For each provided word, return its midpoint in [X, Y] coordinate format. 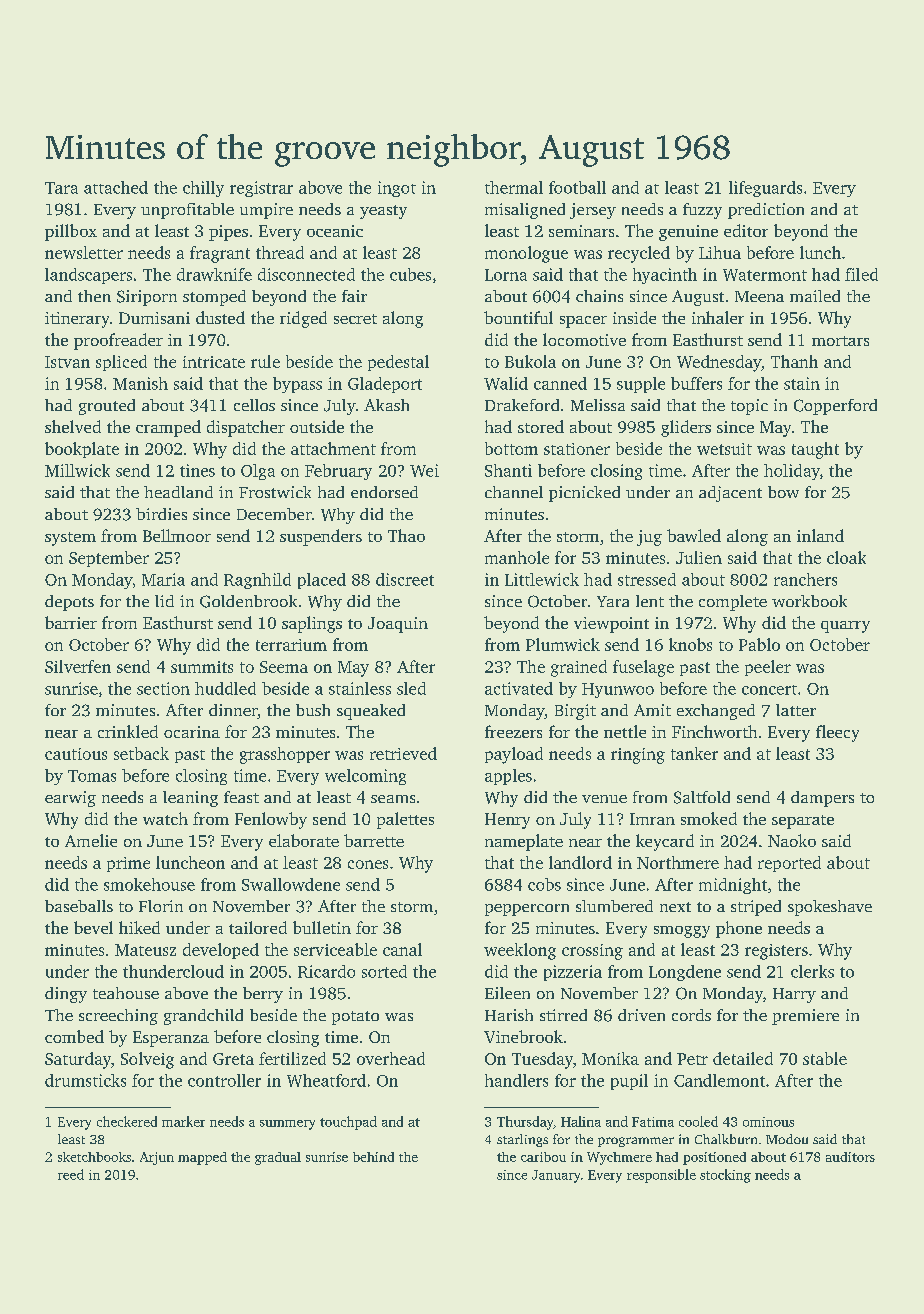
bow [783, 492]
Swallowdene [291, 884]
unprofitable [187, 211]
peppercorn [527, 910]
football [577, 187]
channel [514, 492]
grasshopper [285, 755]
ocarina [192, 732]
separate [803, 822]
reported [789, 864]
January [556, 1176]
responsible [661, 1176]
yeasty [383, 212]
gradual [278, 1158]
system [70, 539]
